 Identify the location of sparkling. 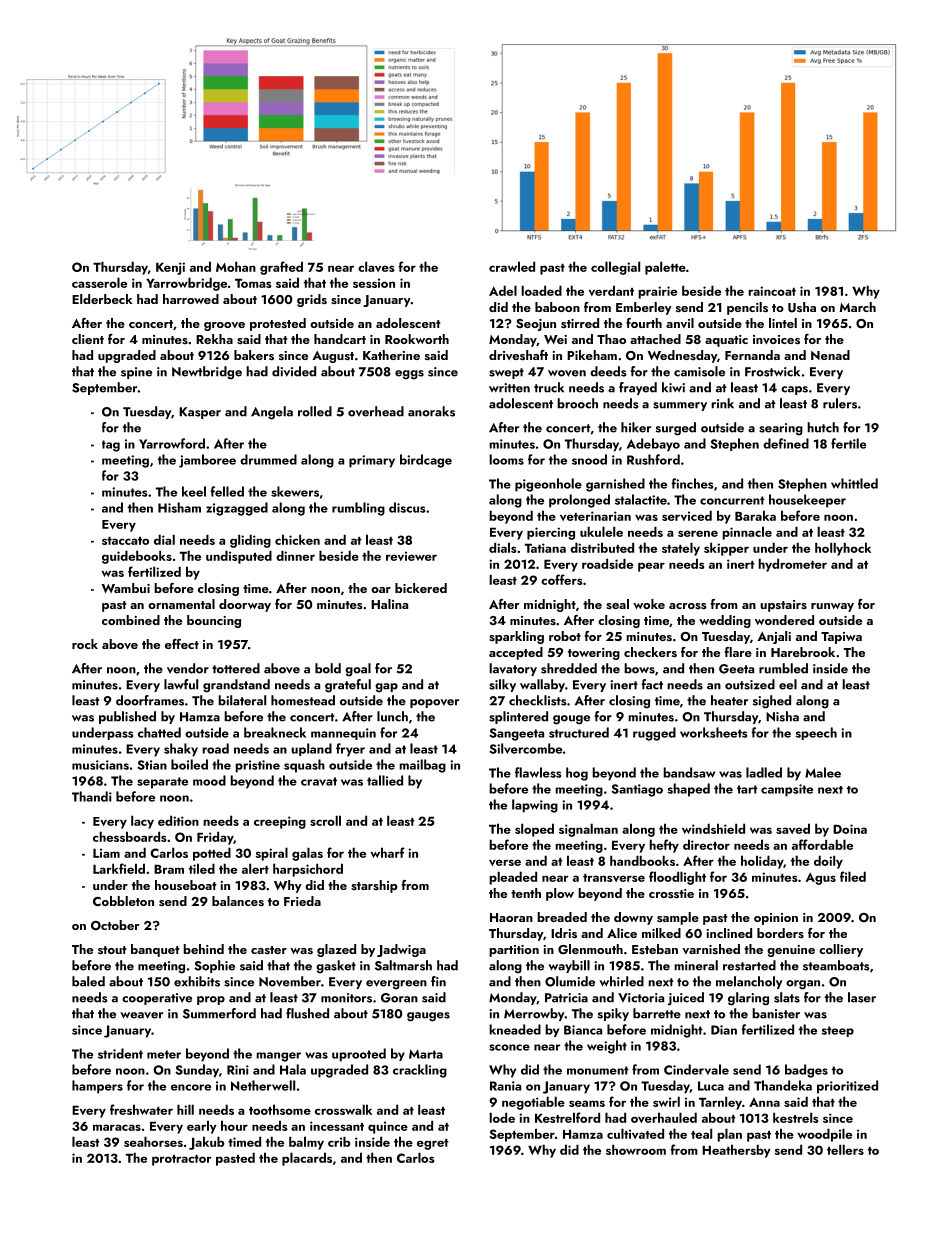
(516, 637).
